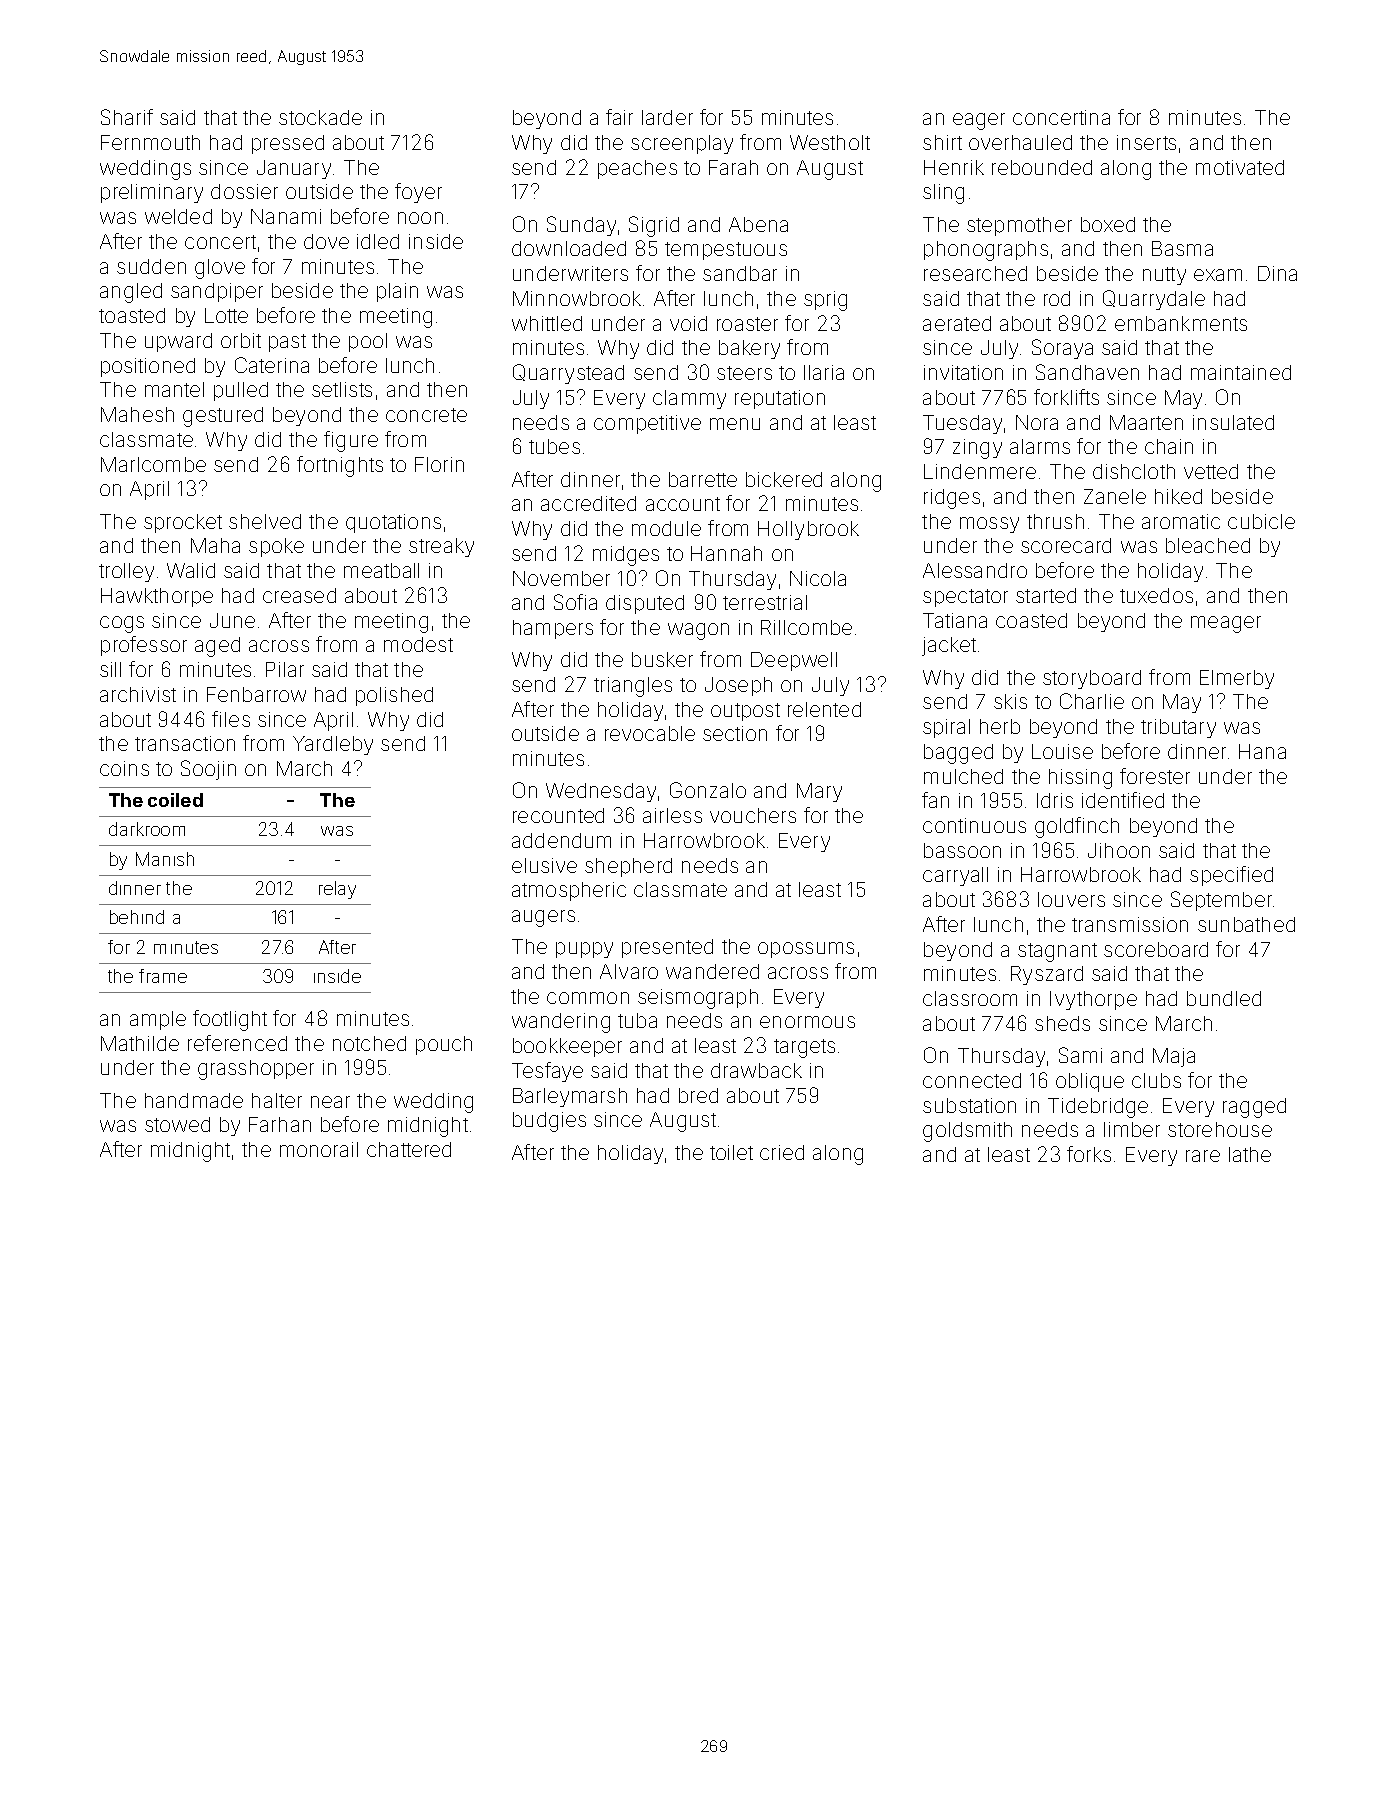 This screenshot has width=1399, height=1811. I want to click on angled, so click(131, 293).
